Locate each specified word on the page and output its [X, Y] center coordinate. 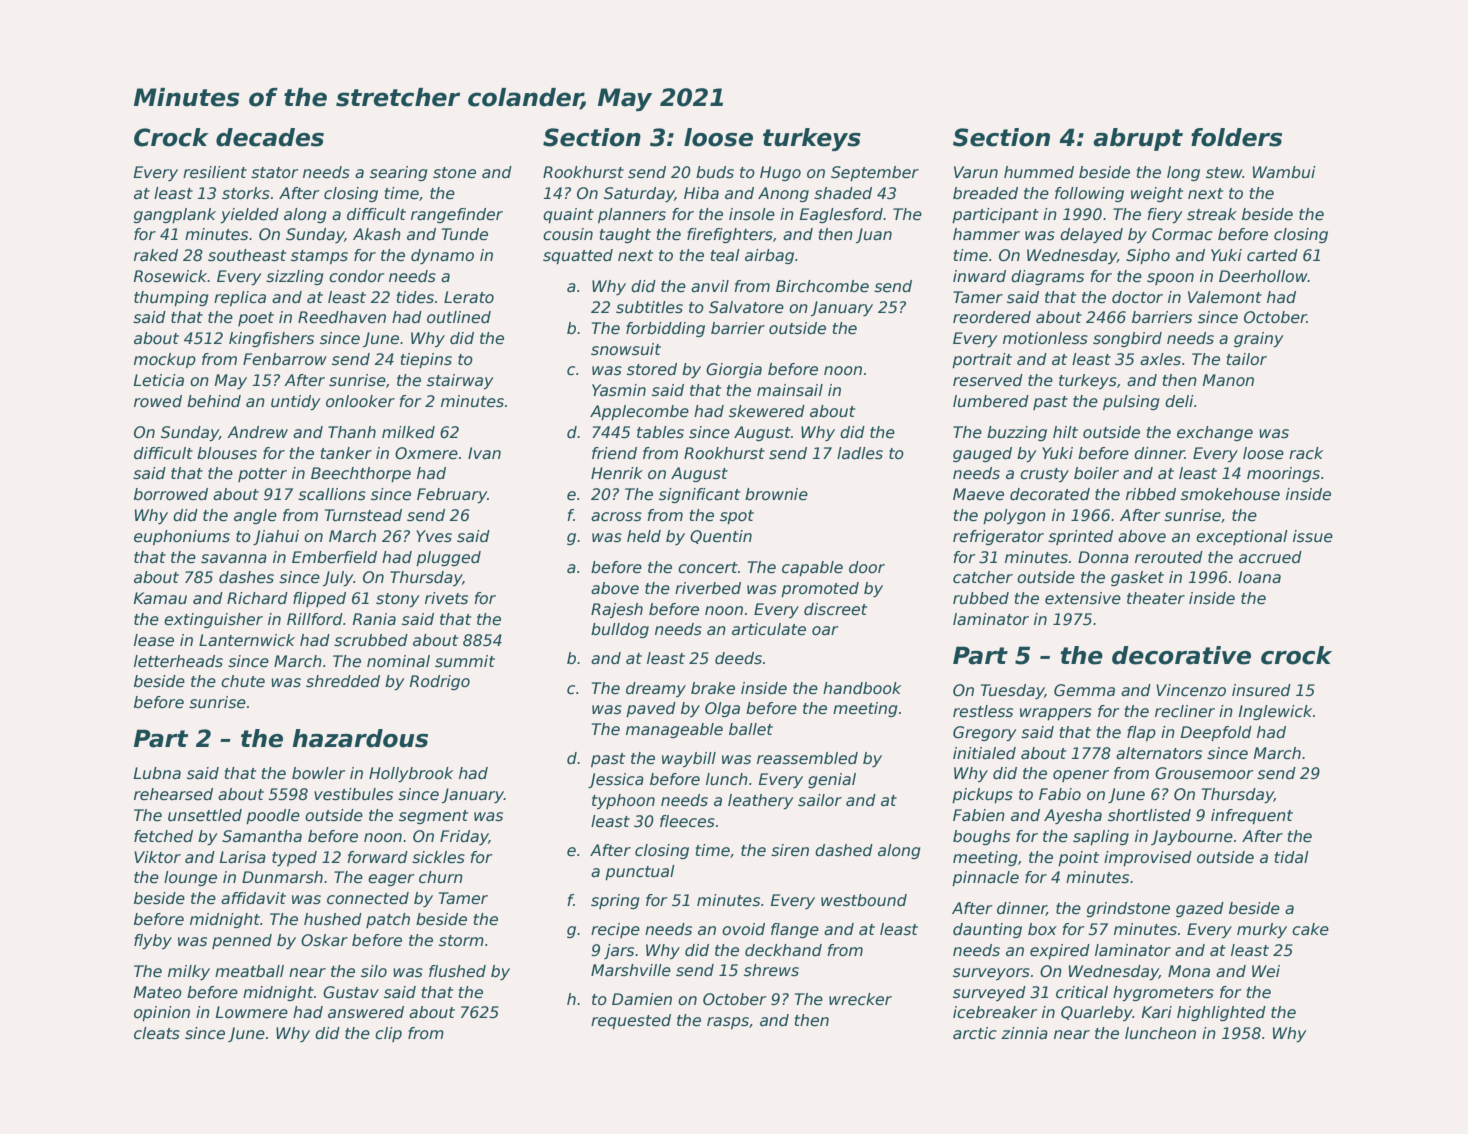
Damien [642, 999]
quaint [568, 215]
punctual [640, 872]
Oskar [324, 940]
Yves [434, 536]
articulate [769, 629]
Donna [1103, 557]
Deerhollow [1263, 276]
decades [270, 137]
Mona [1189, 971]
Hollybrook [411, 774]
